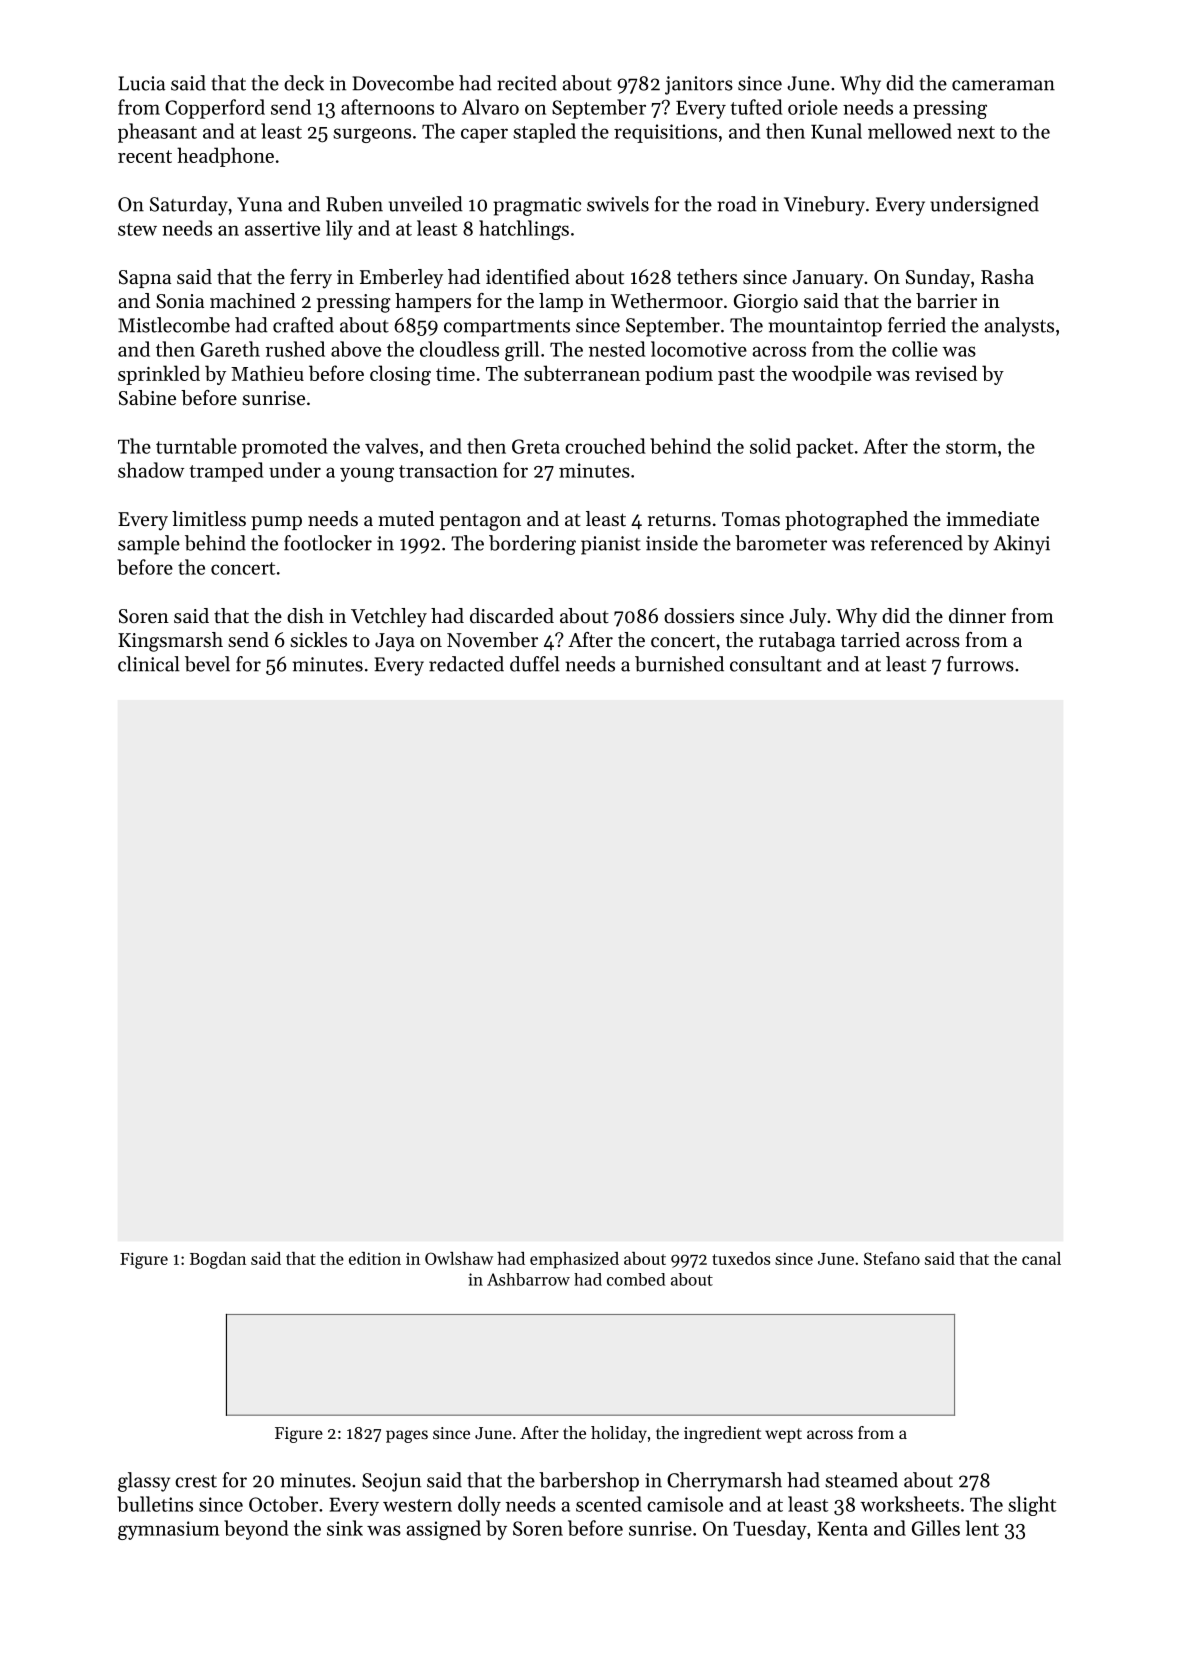 The image size is (1181, 1671). What do you see at coordinates (1041, 1258) in the screenshot?
I see `canal` at bounding box center [1041, 1258].
